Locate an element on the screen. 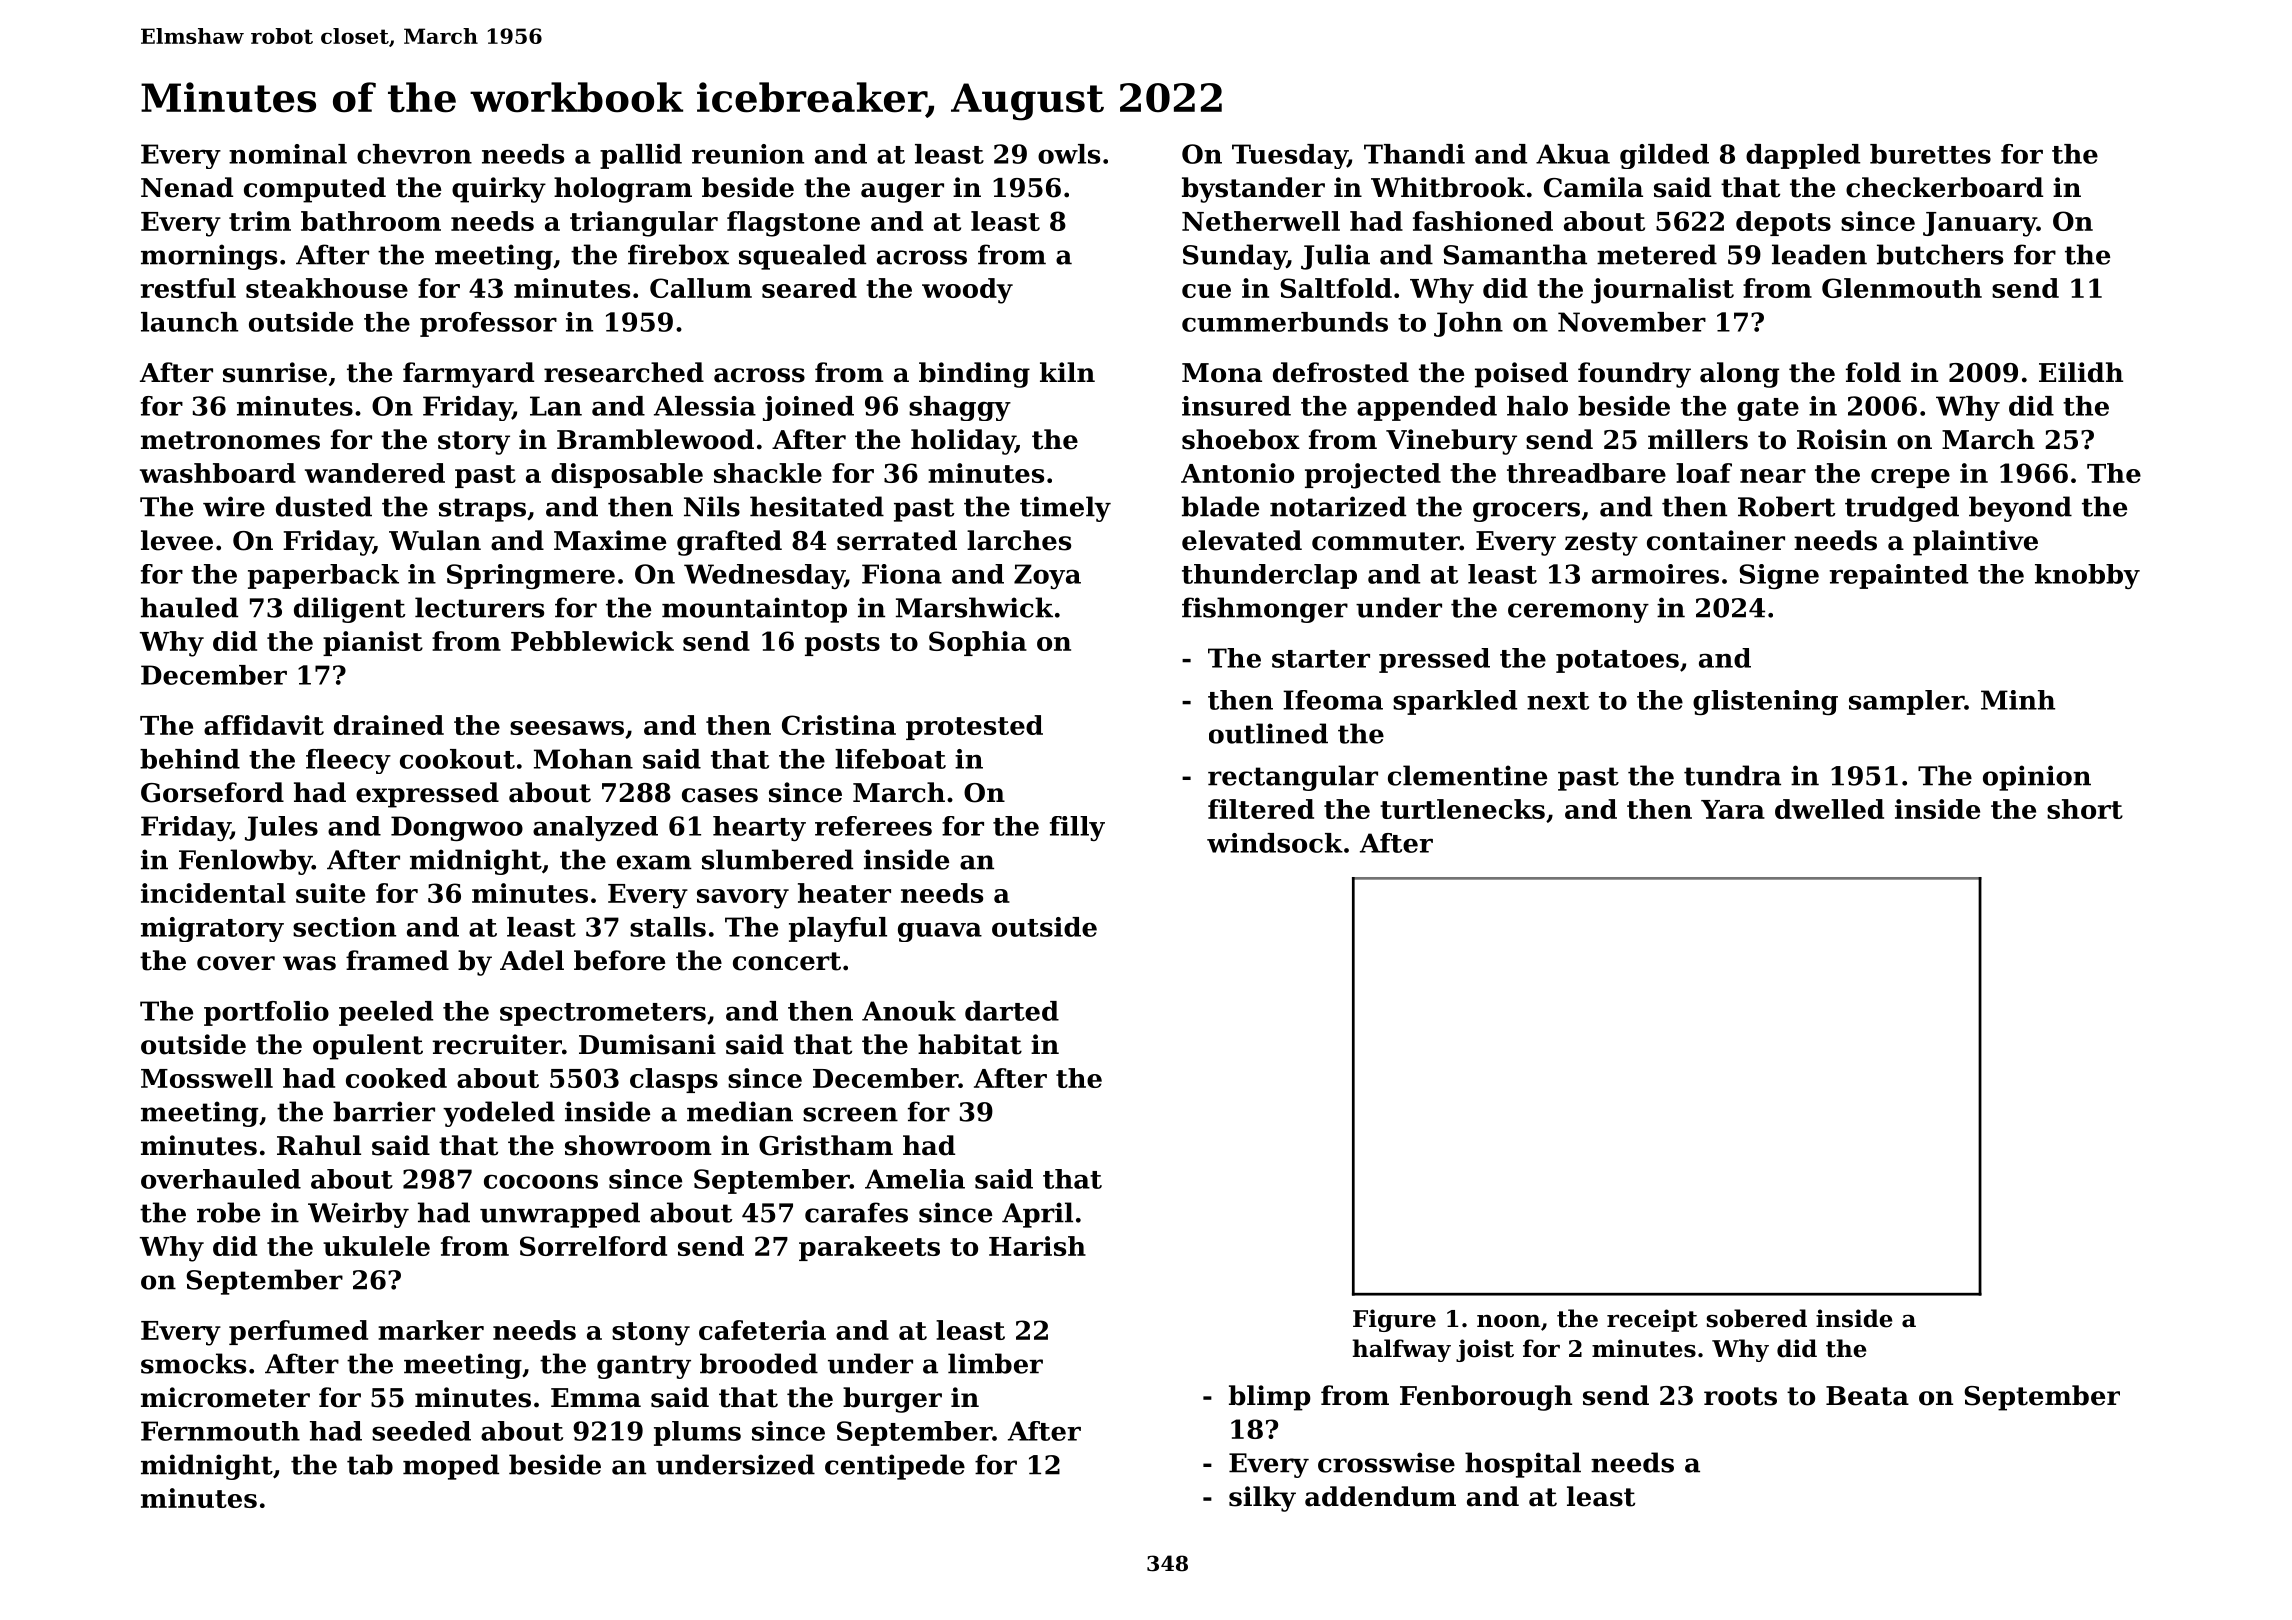  butchers is located at coordinates (1940, 254).
